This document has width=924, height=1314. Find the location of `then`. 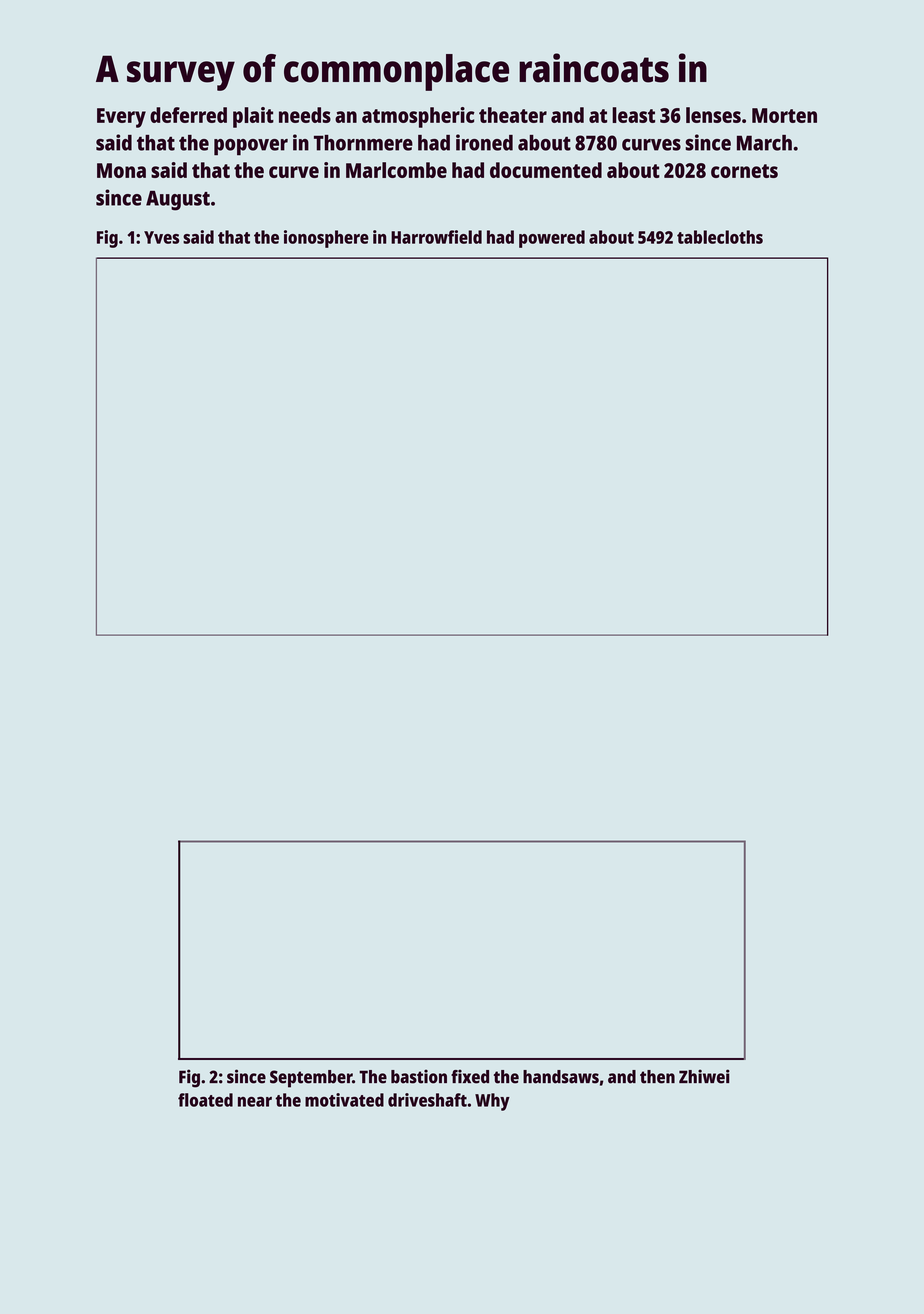

then is located at coordinates (657, 1077).
